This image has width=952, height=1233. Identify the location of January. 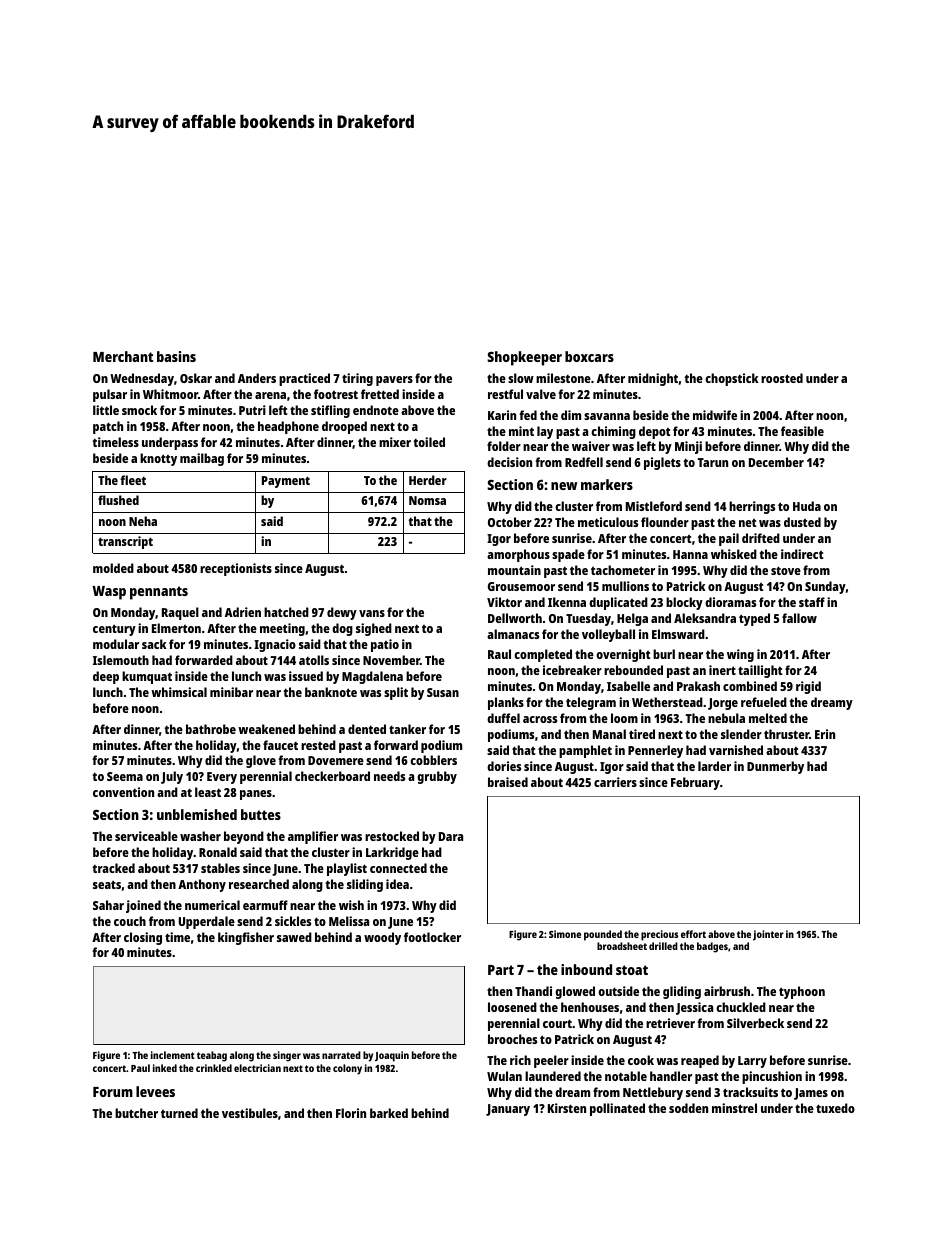
(508, 1110).
